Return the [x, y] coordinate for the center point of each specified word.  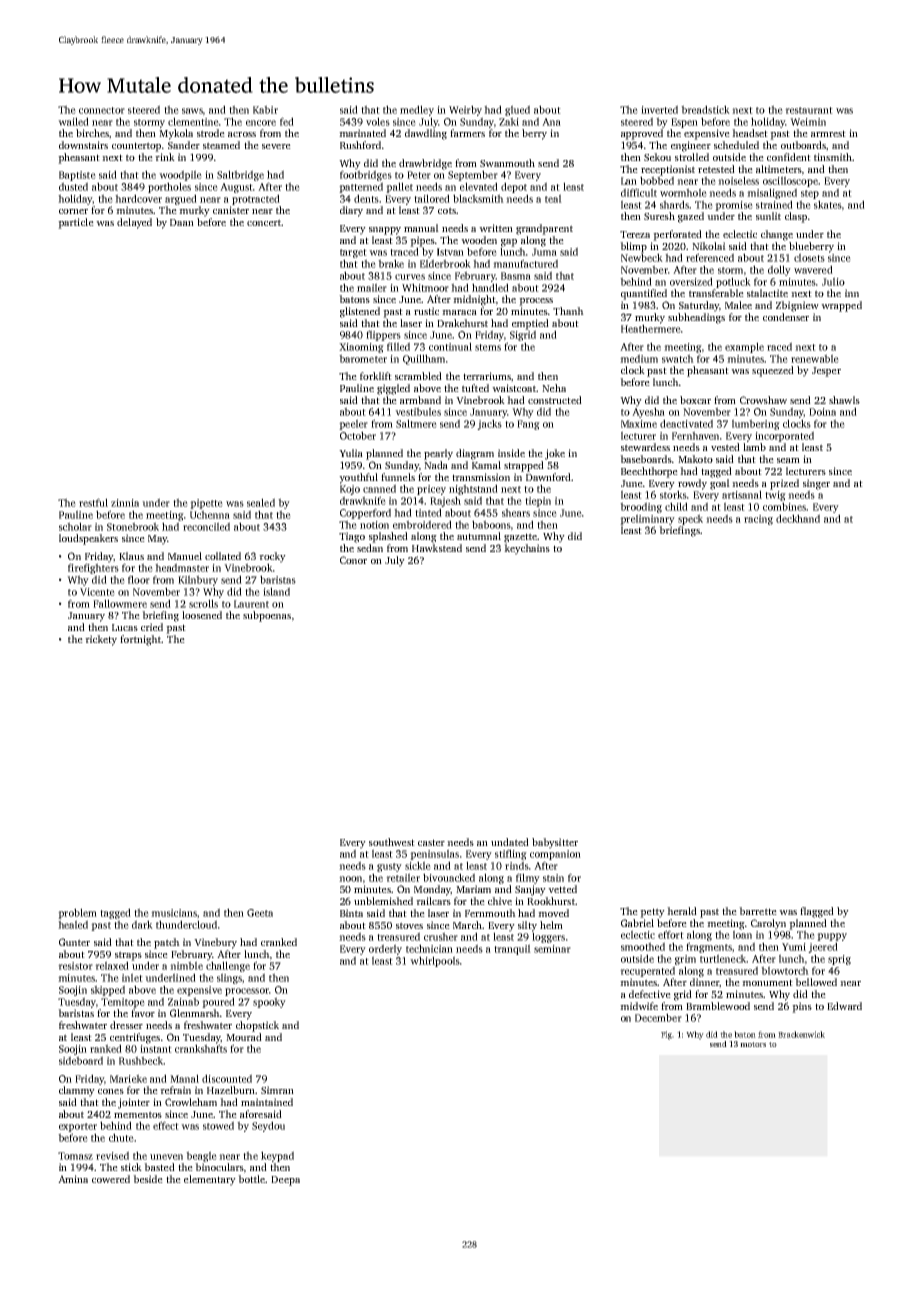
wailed [73, 121]
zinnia [125, 503]
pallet [399, 187]
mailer [372, 287]
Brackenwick [801, 1034]
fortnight [140, 640]
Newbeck [642, 257]
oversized [691, 281]
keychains [527, 549]
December [658, 1017]
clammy [77, 1091]
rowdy [692, 484]
